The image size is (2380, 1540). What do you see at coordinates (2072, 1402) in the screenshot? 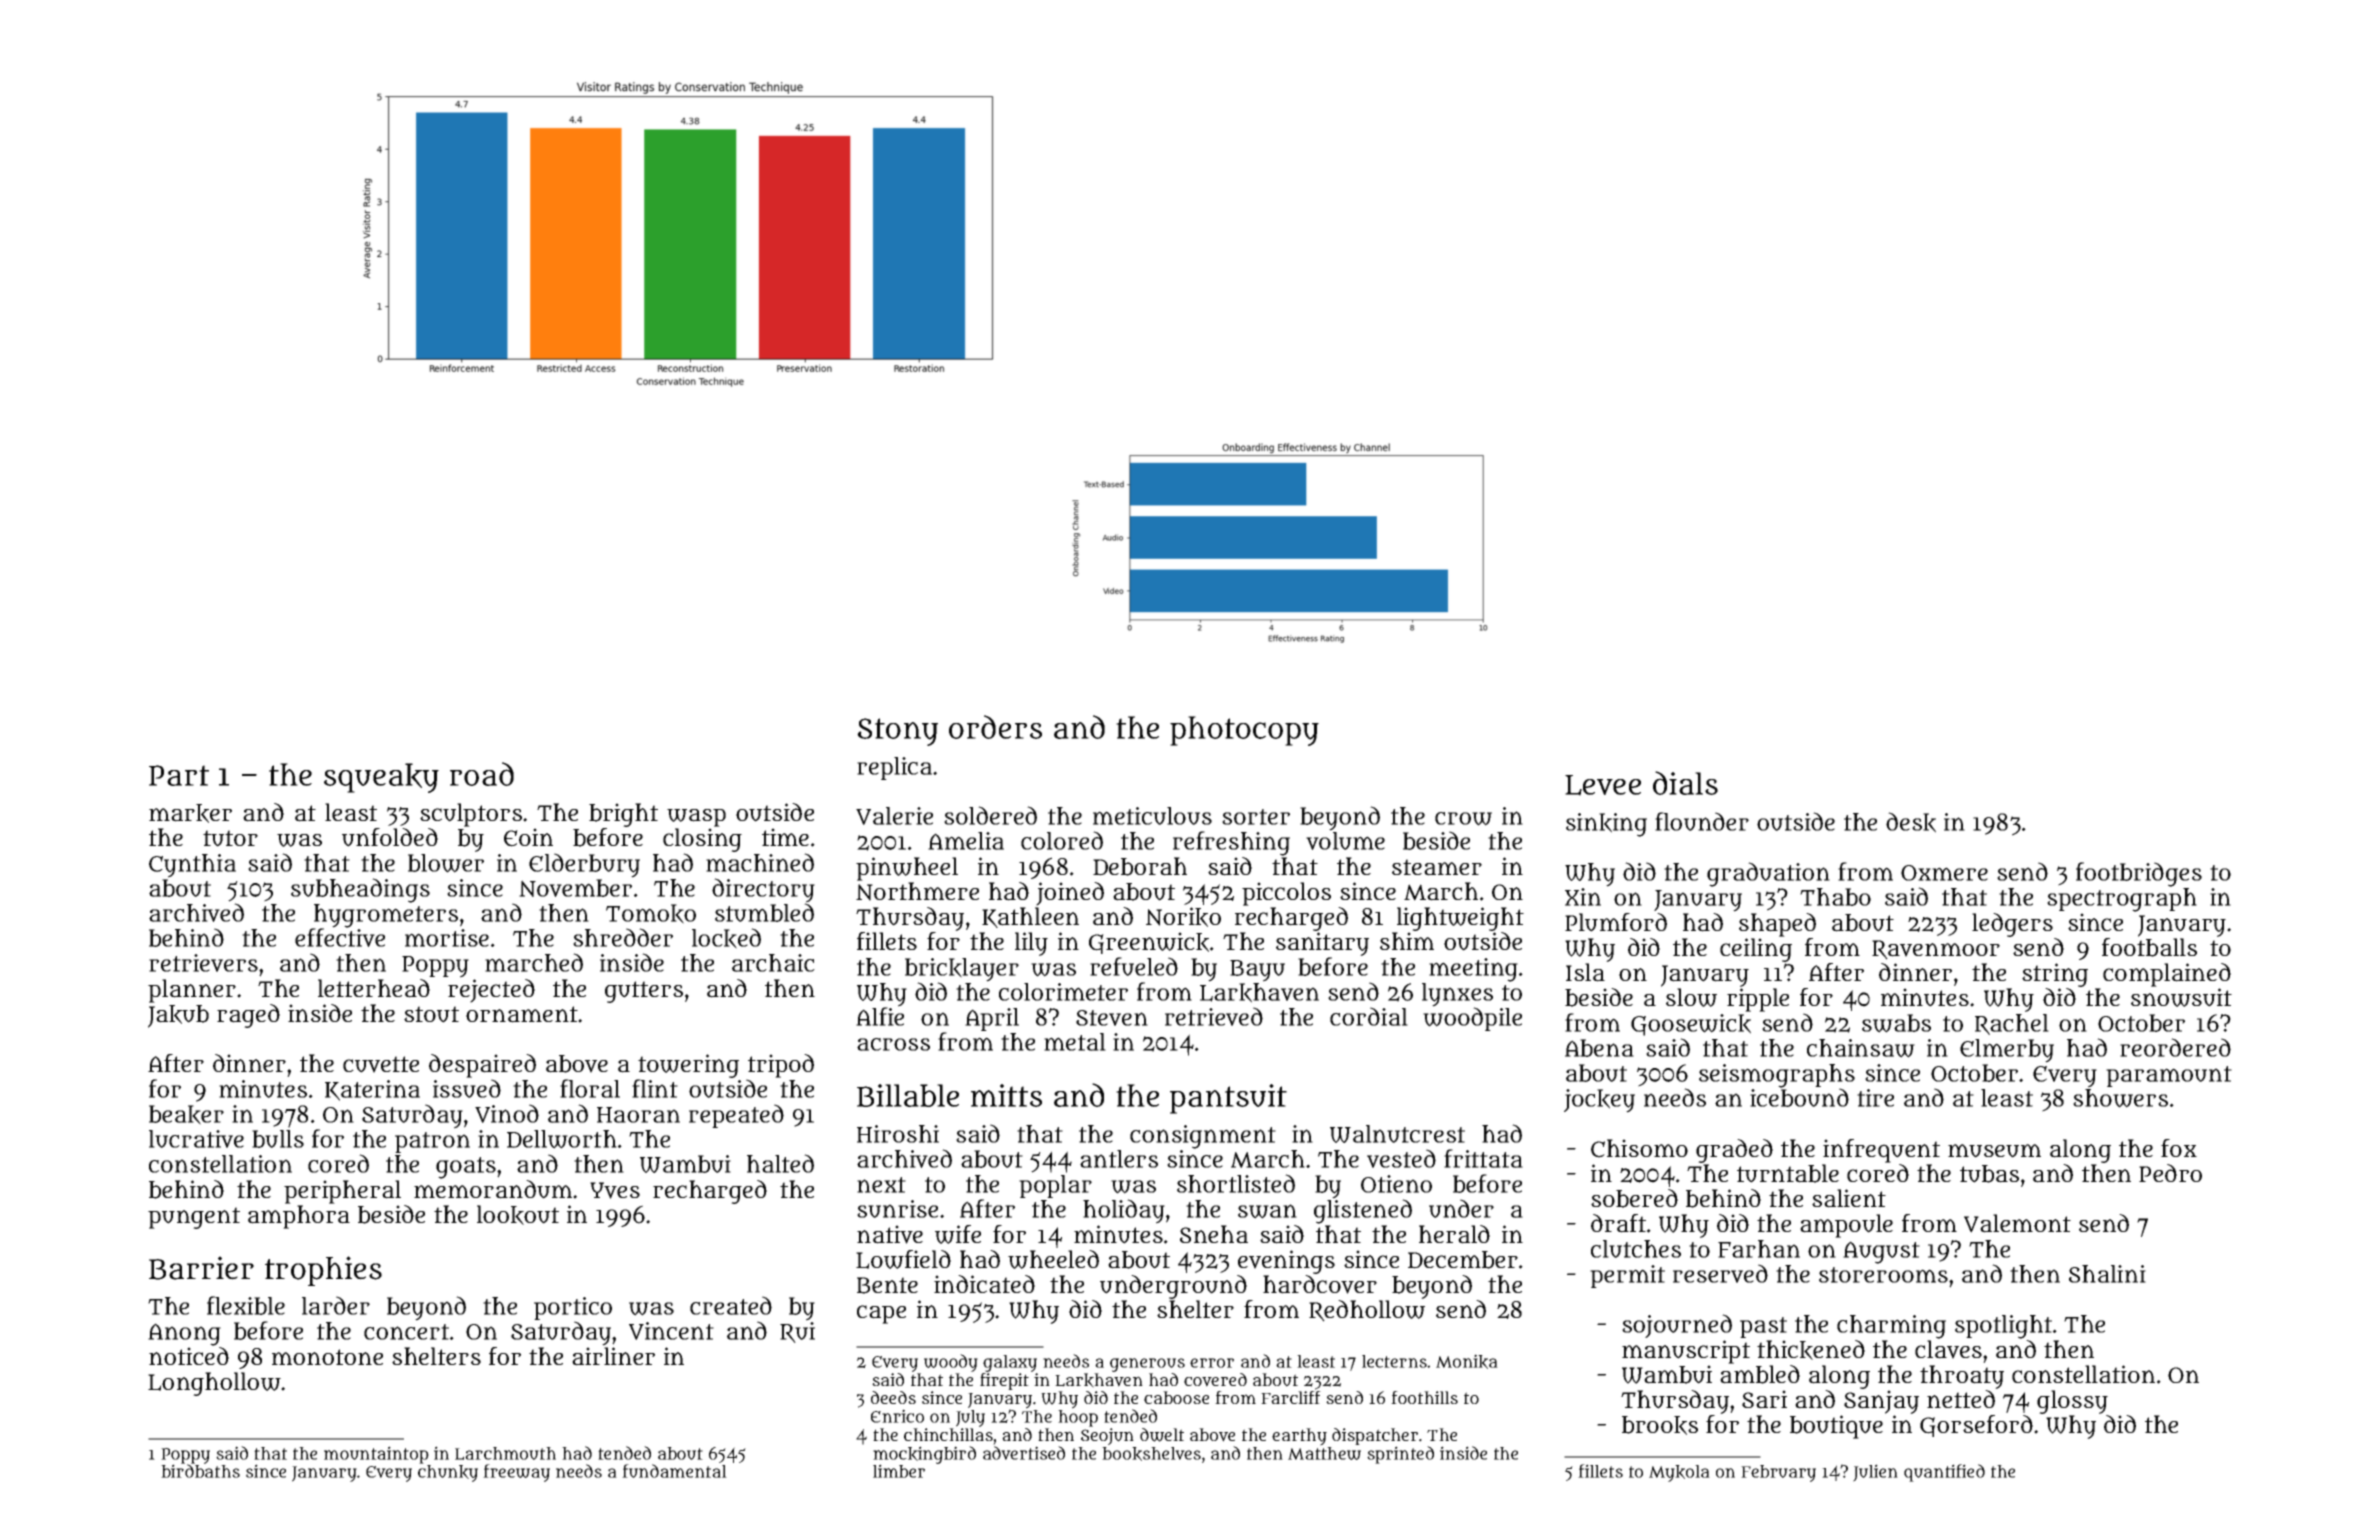
I see `glossy` at bounding box center [2072, 1402].
